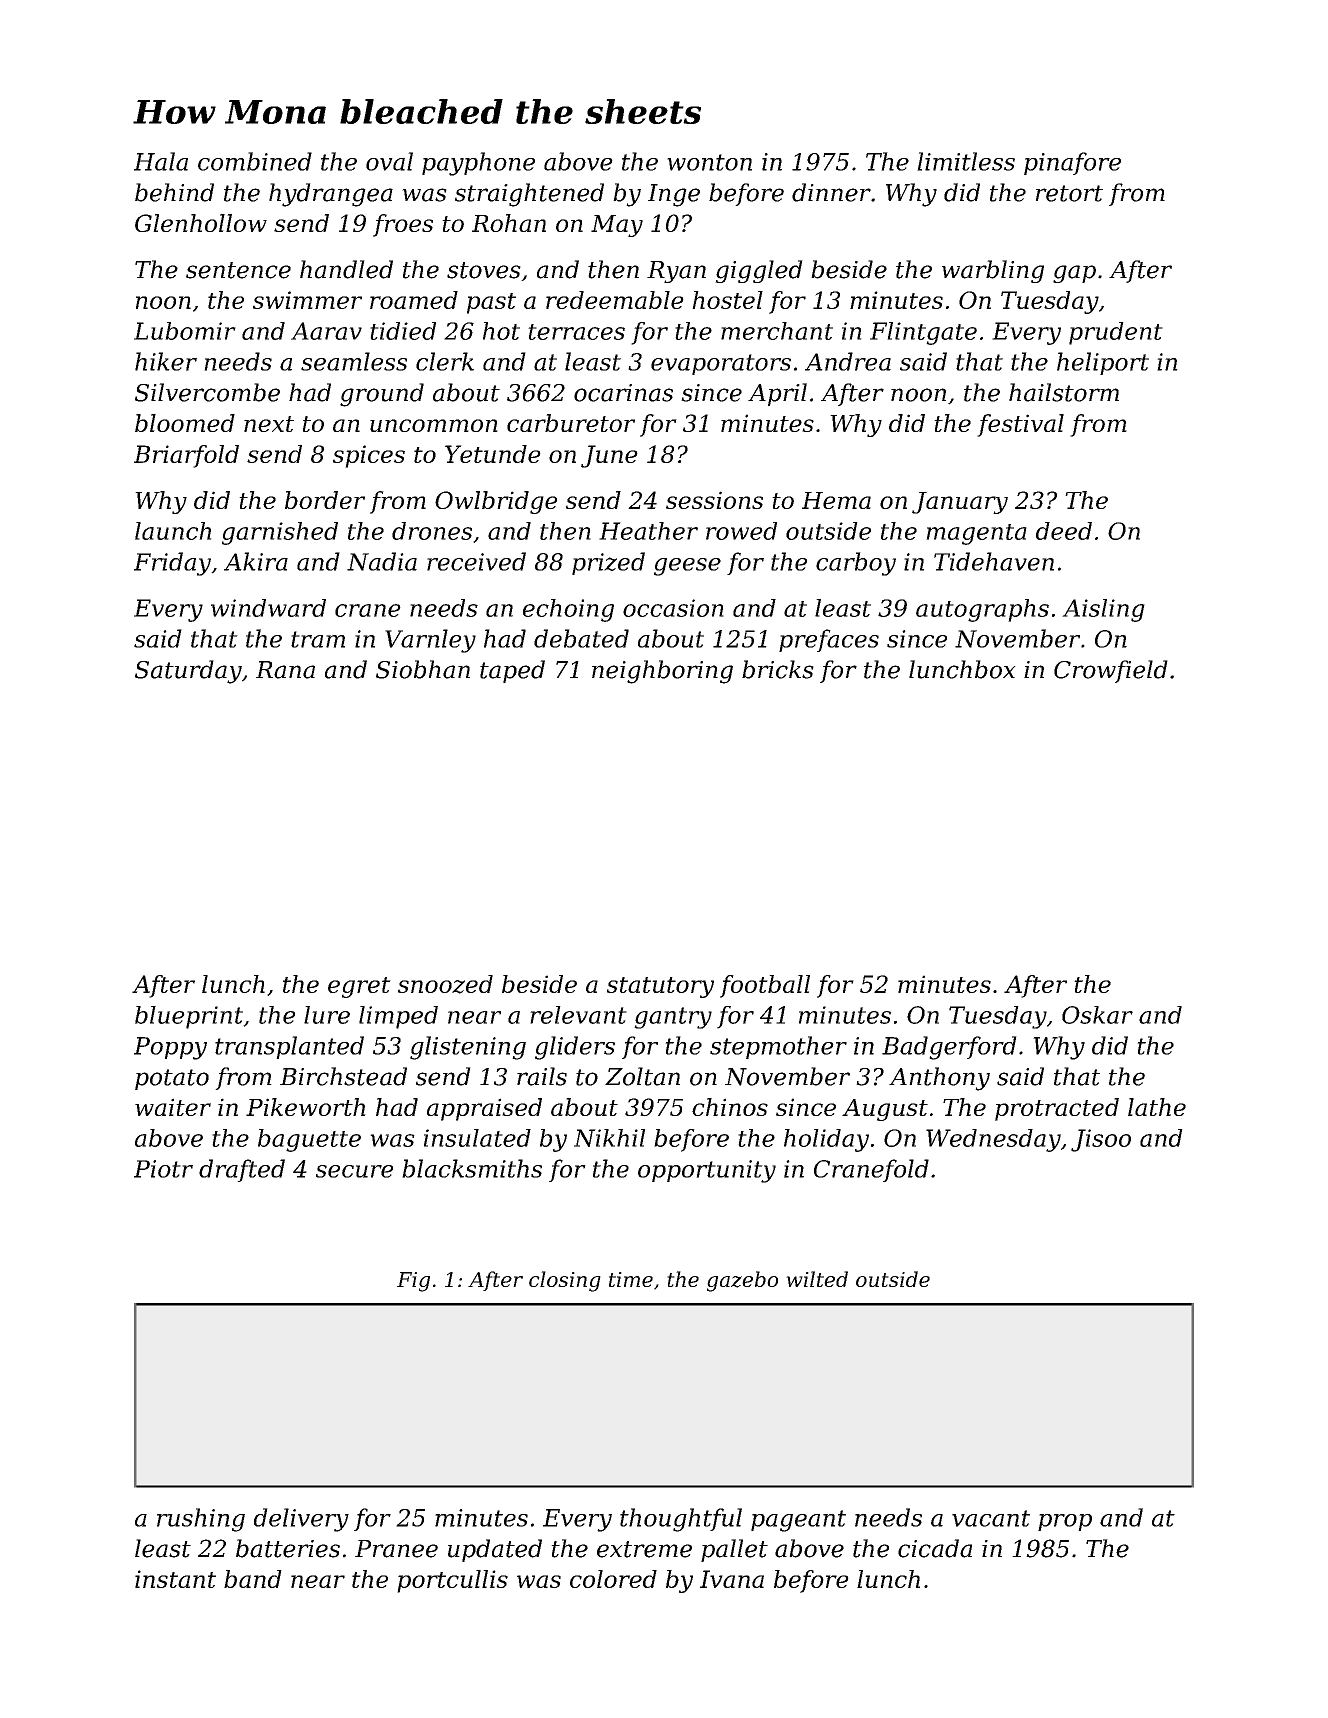 This image has height=1718, width=1328. What do you see at coordinates (935, 1548) in the image?
I see `cicada` at bounding box center [935, 1548].
